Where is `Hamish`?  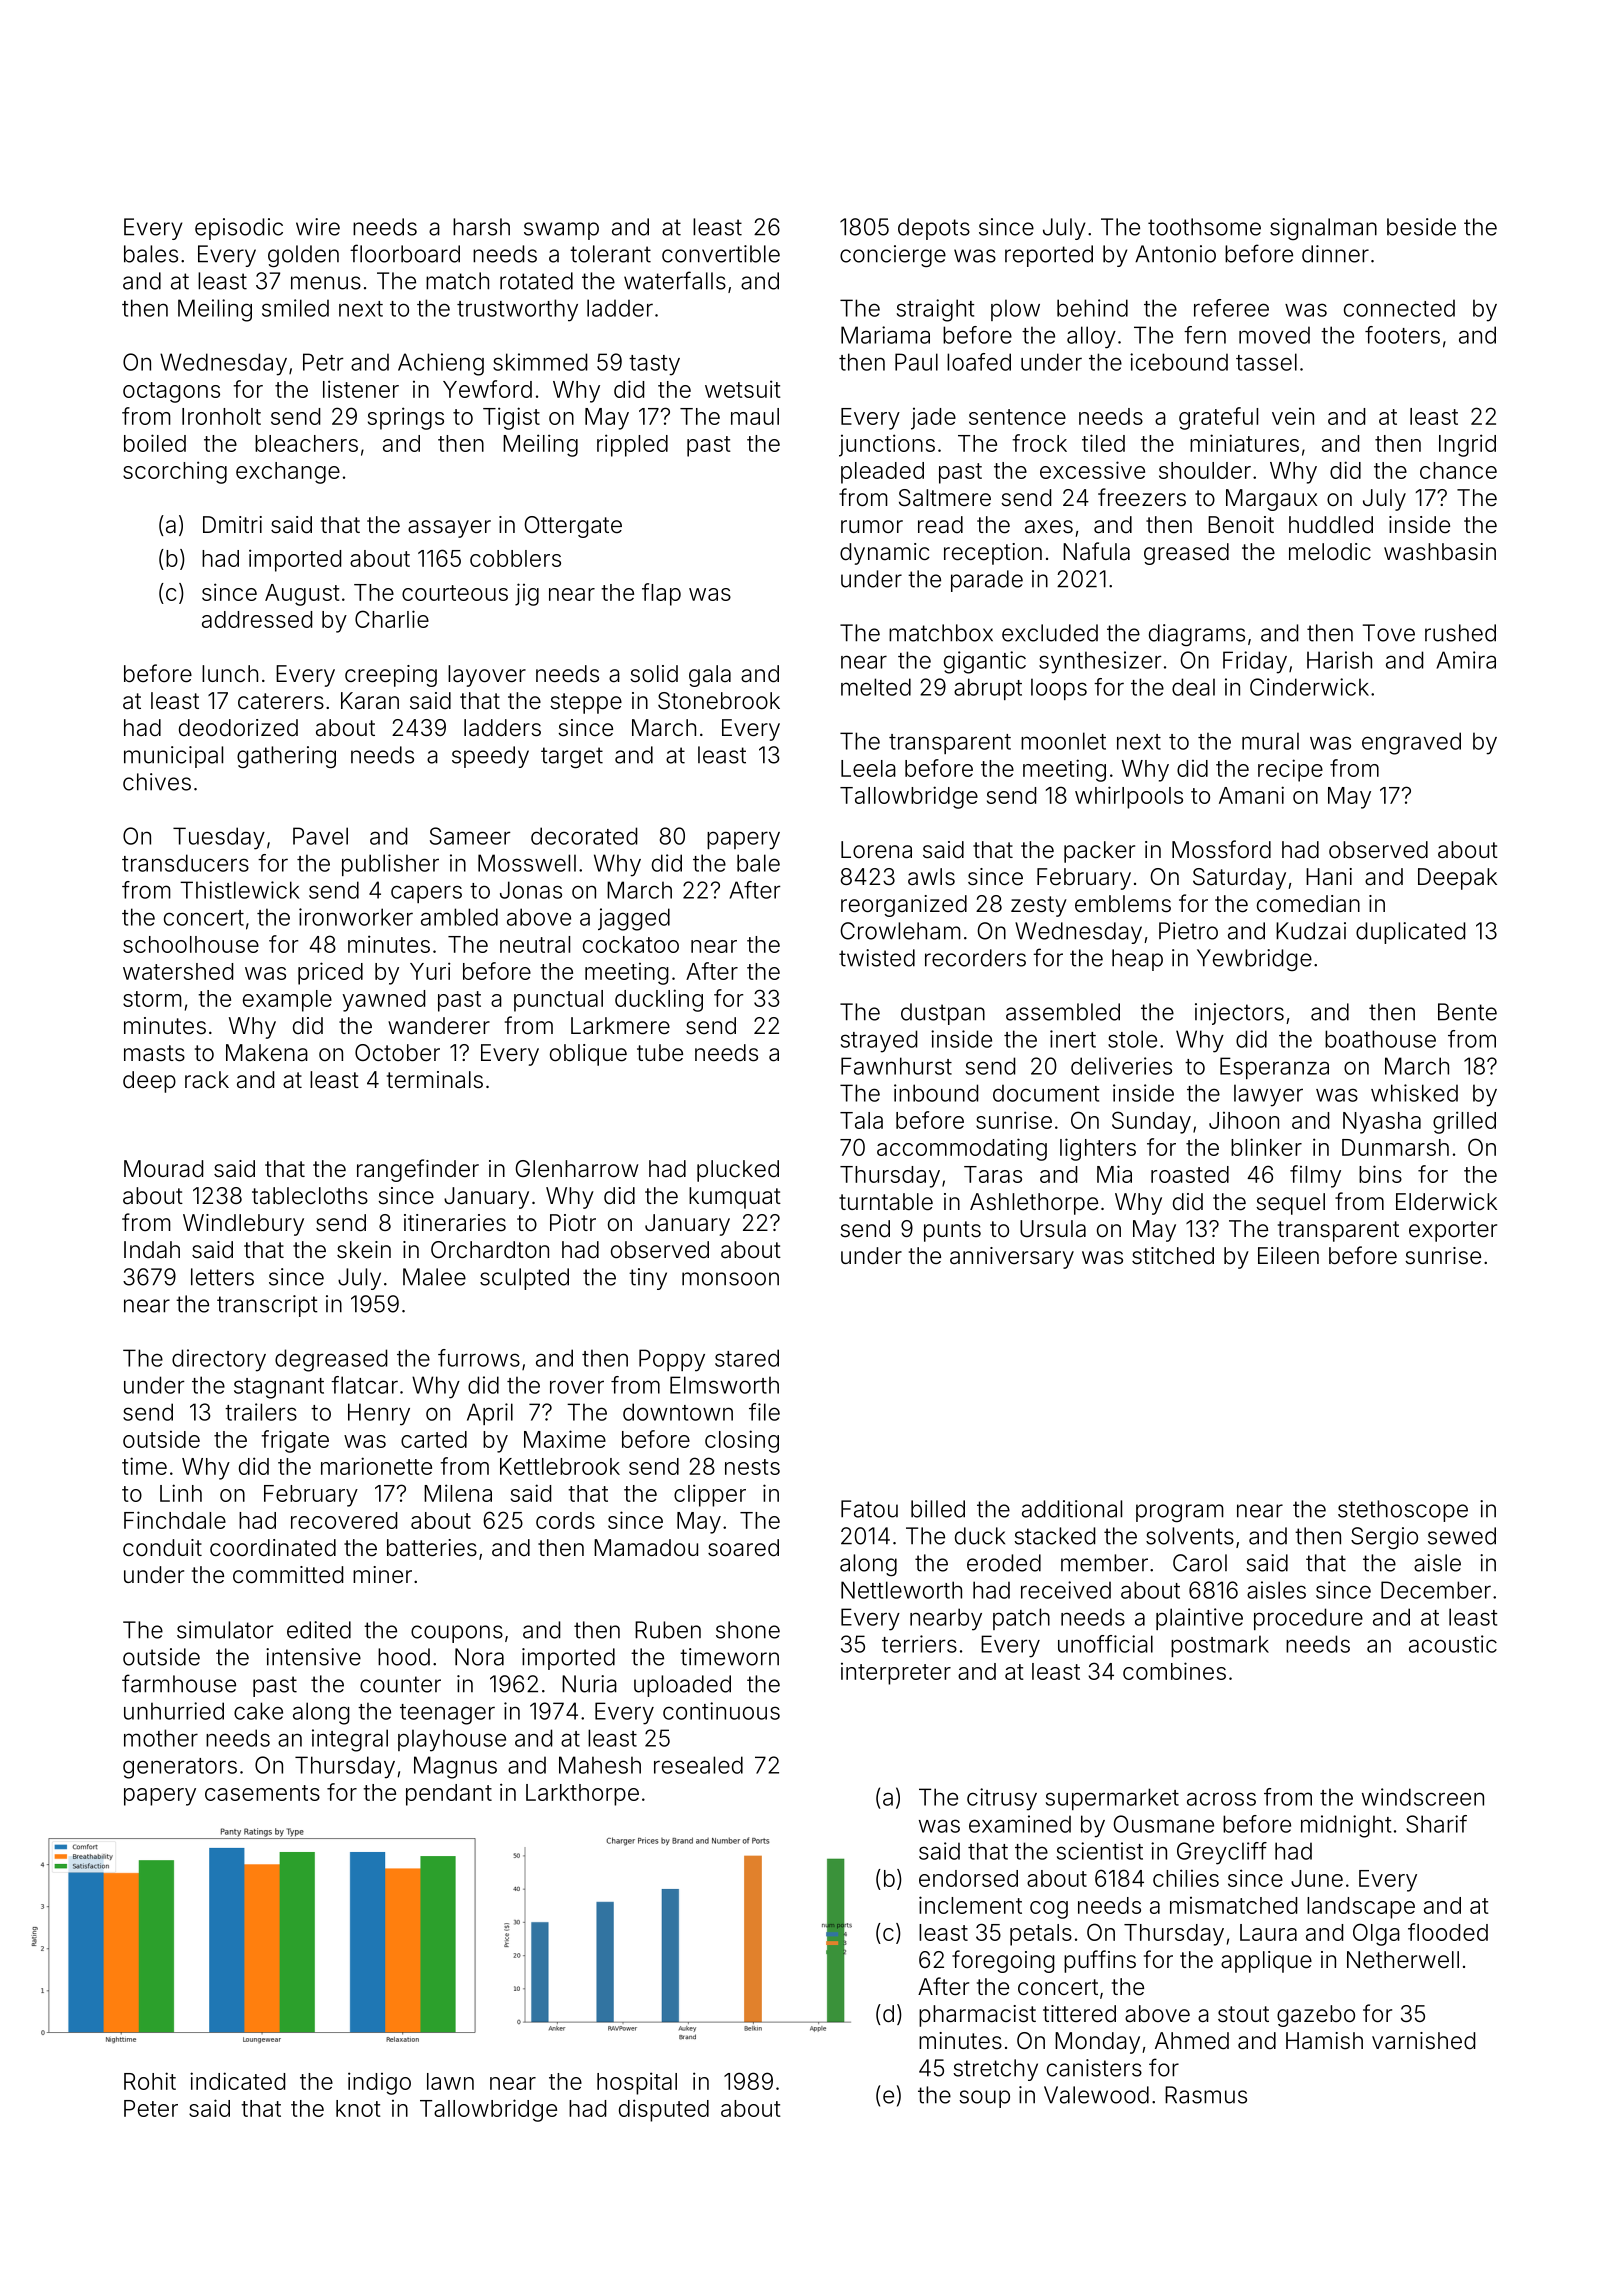
Hamish is located at coordinates (1324, 2041).
